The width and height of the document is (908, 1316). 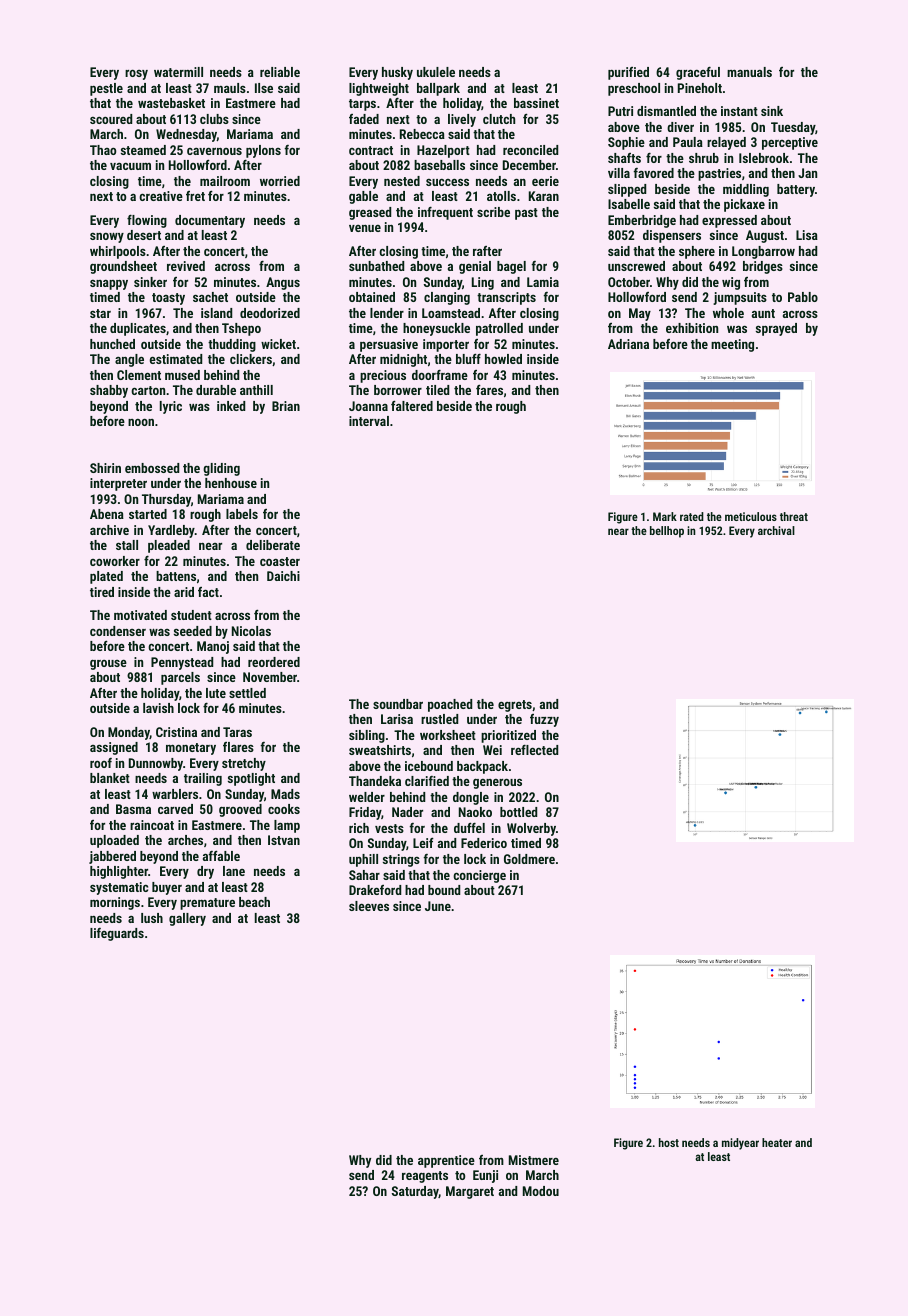 What do you see at coordinates (133, 809) in the document?
I see `Basma` at bounding box center [133, 809].
